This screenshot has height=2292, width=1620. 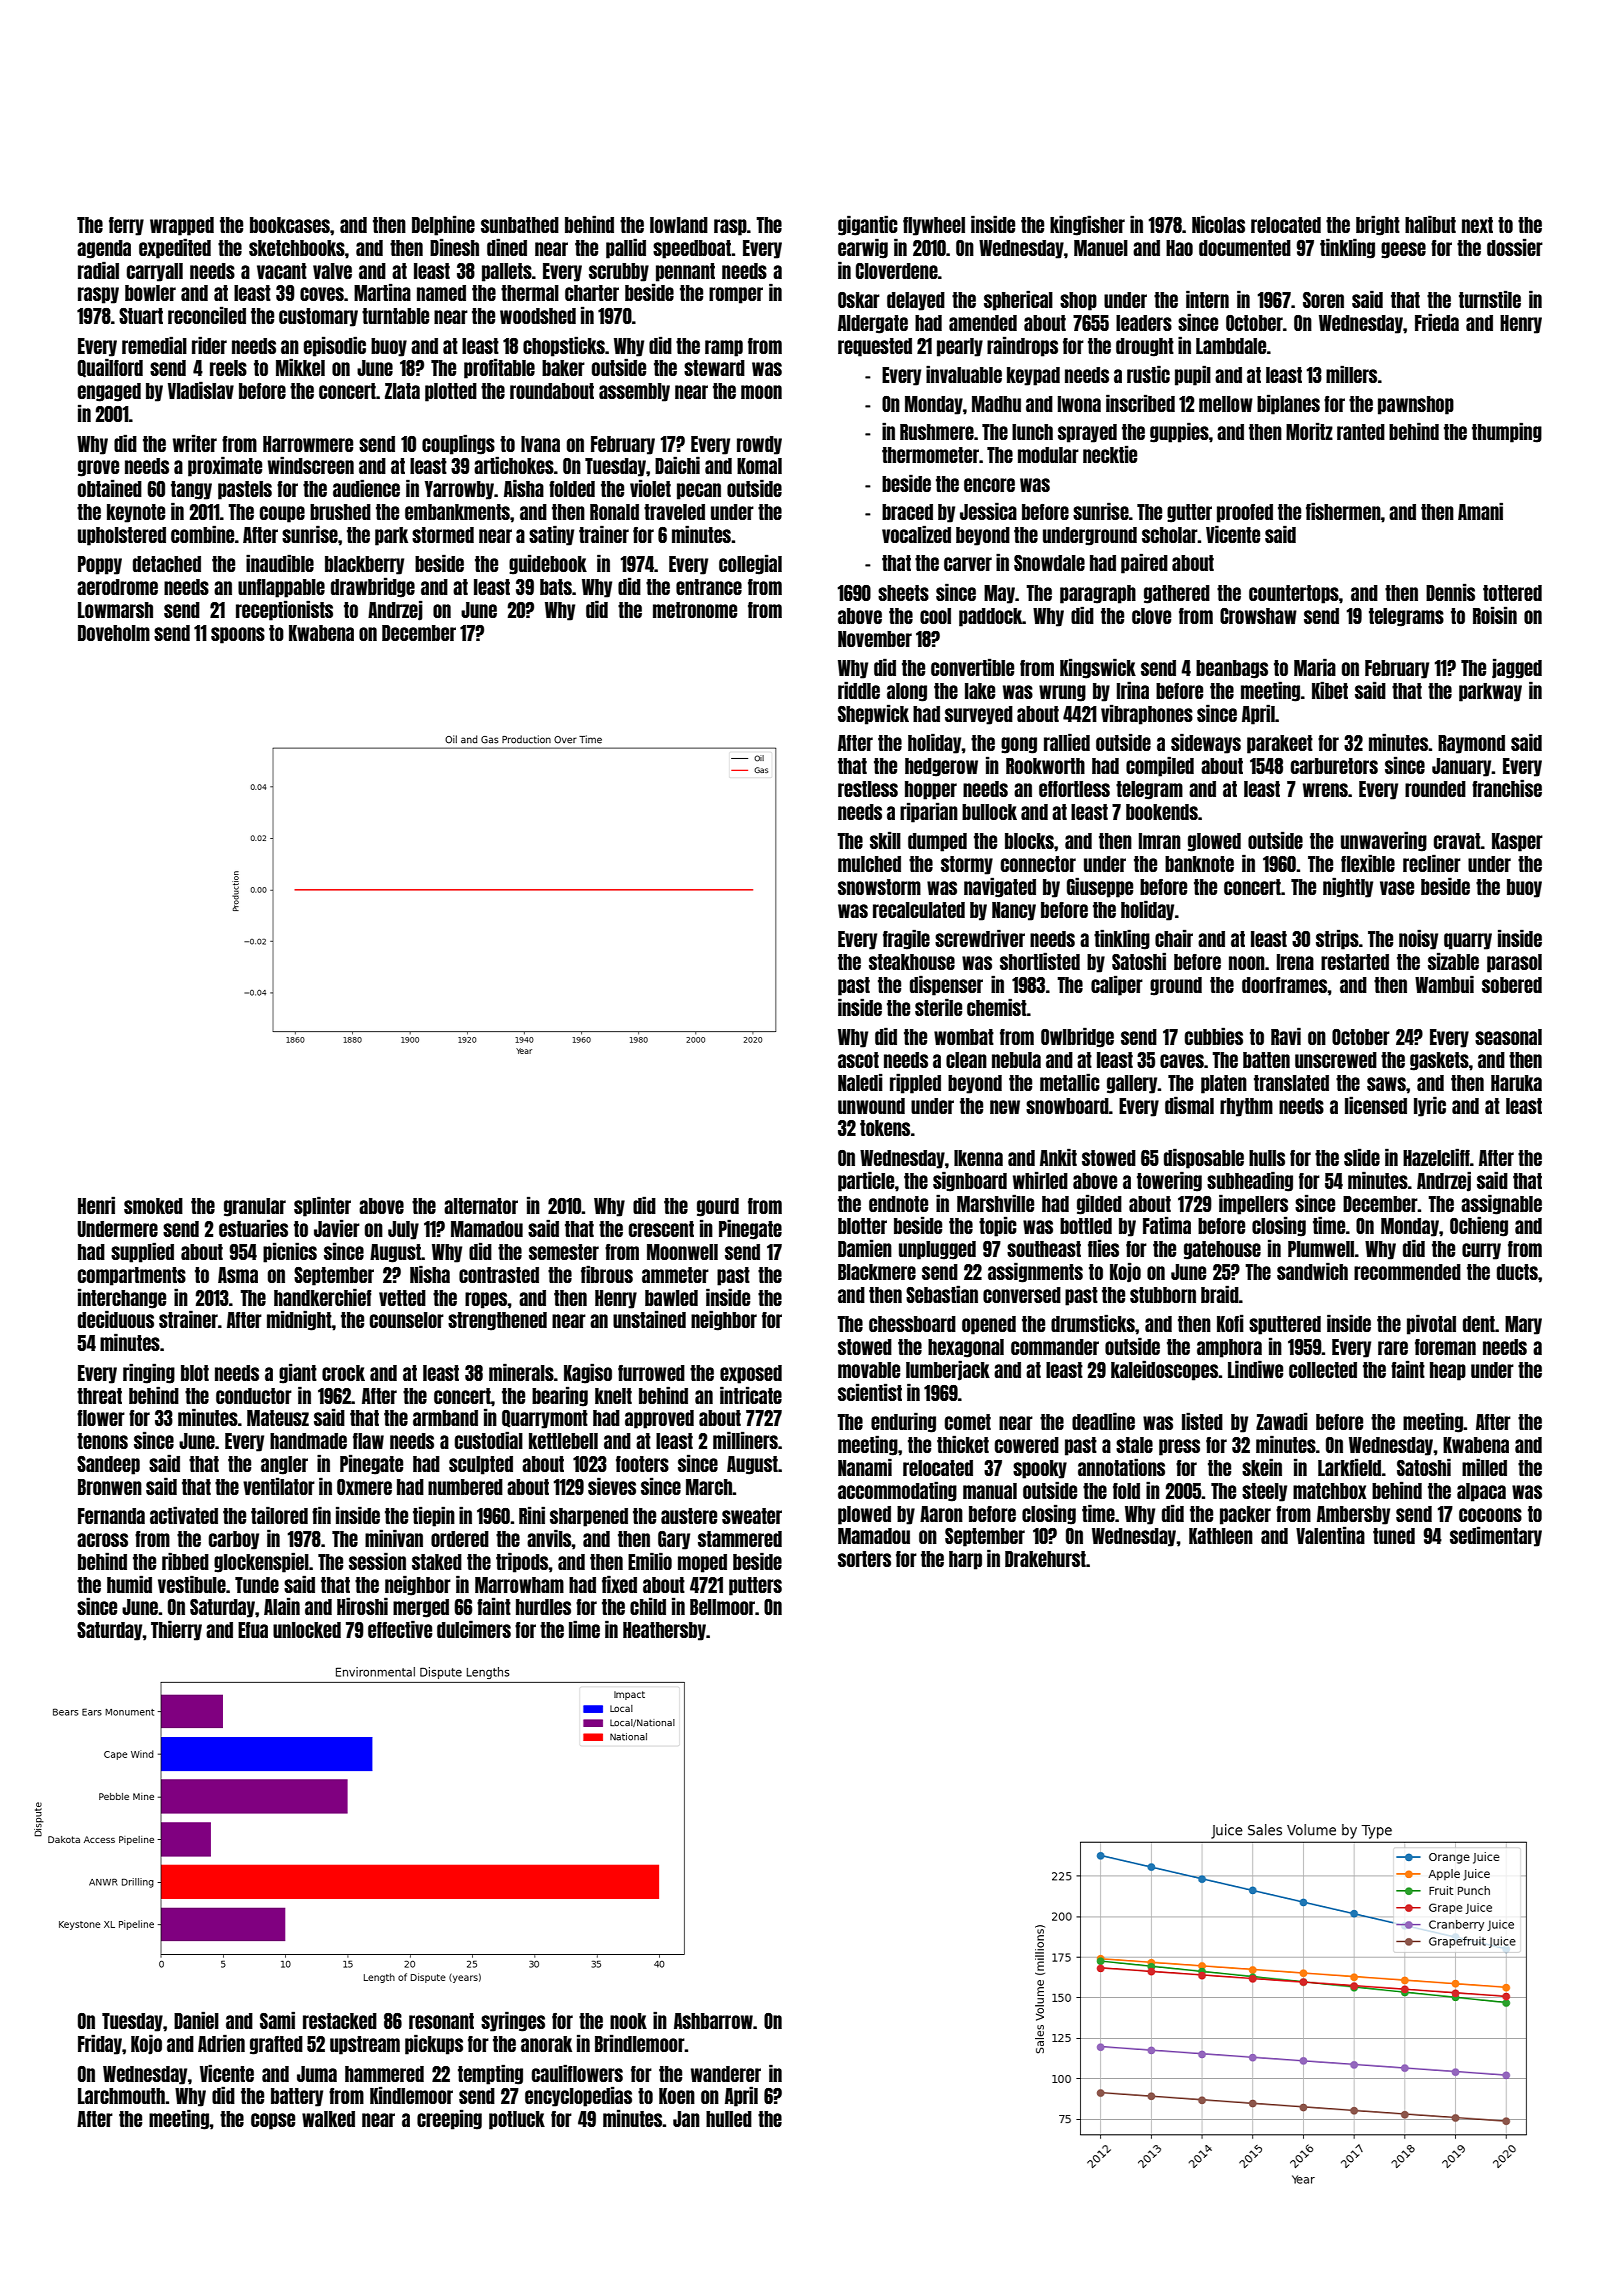 What do you see at coordinates (176, 1630) in the screenshot?
I see `Thierry` at bounding box center [176, 1630].
